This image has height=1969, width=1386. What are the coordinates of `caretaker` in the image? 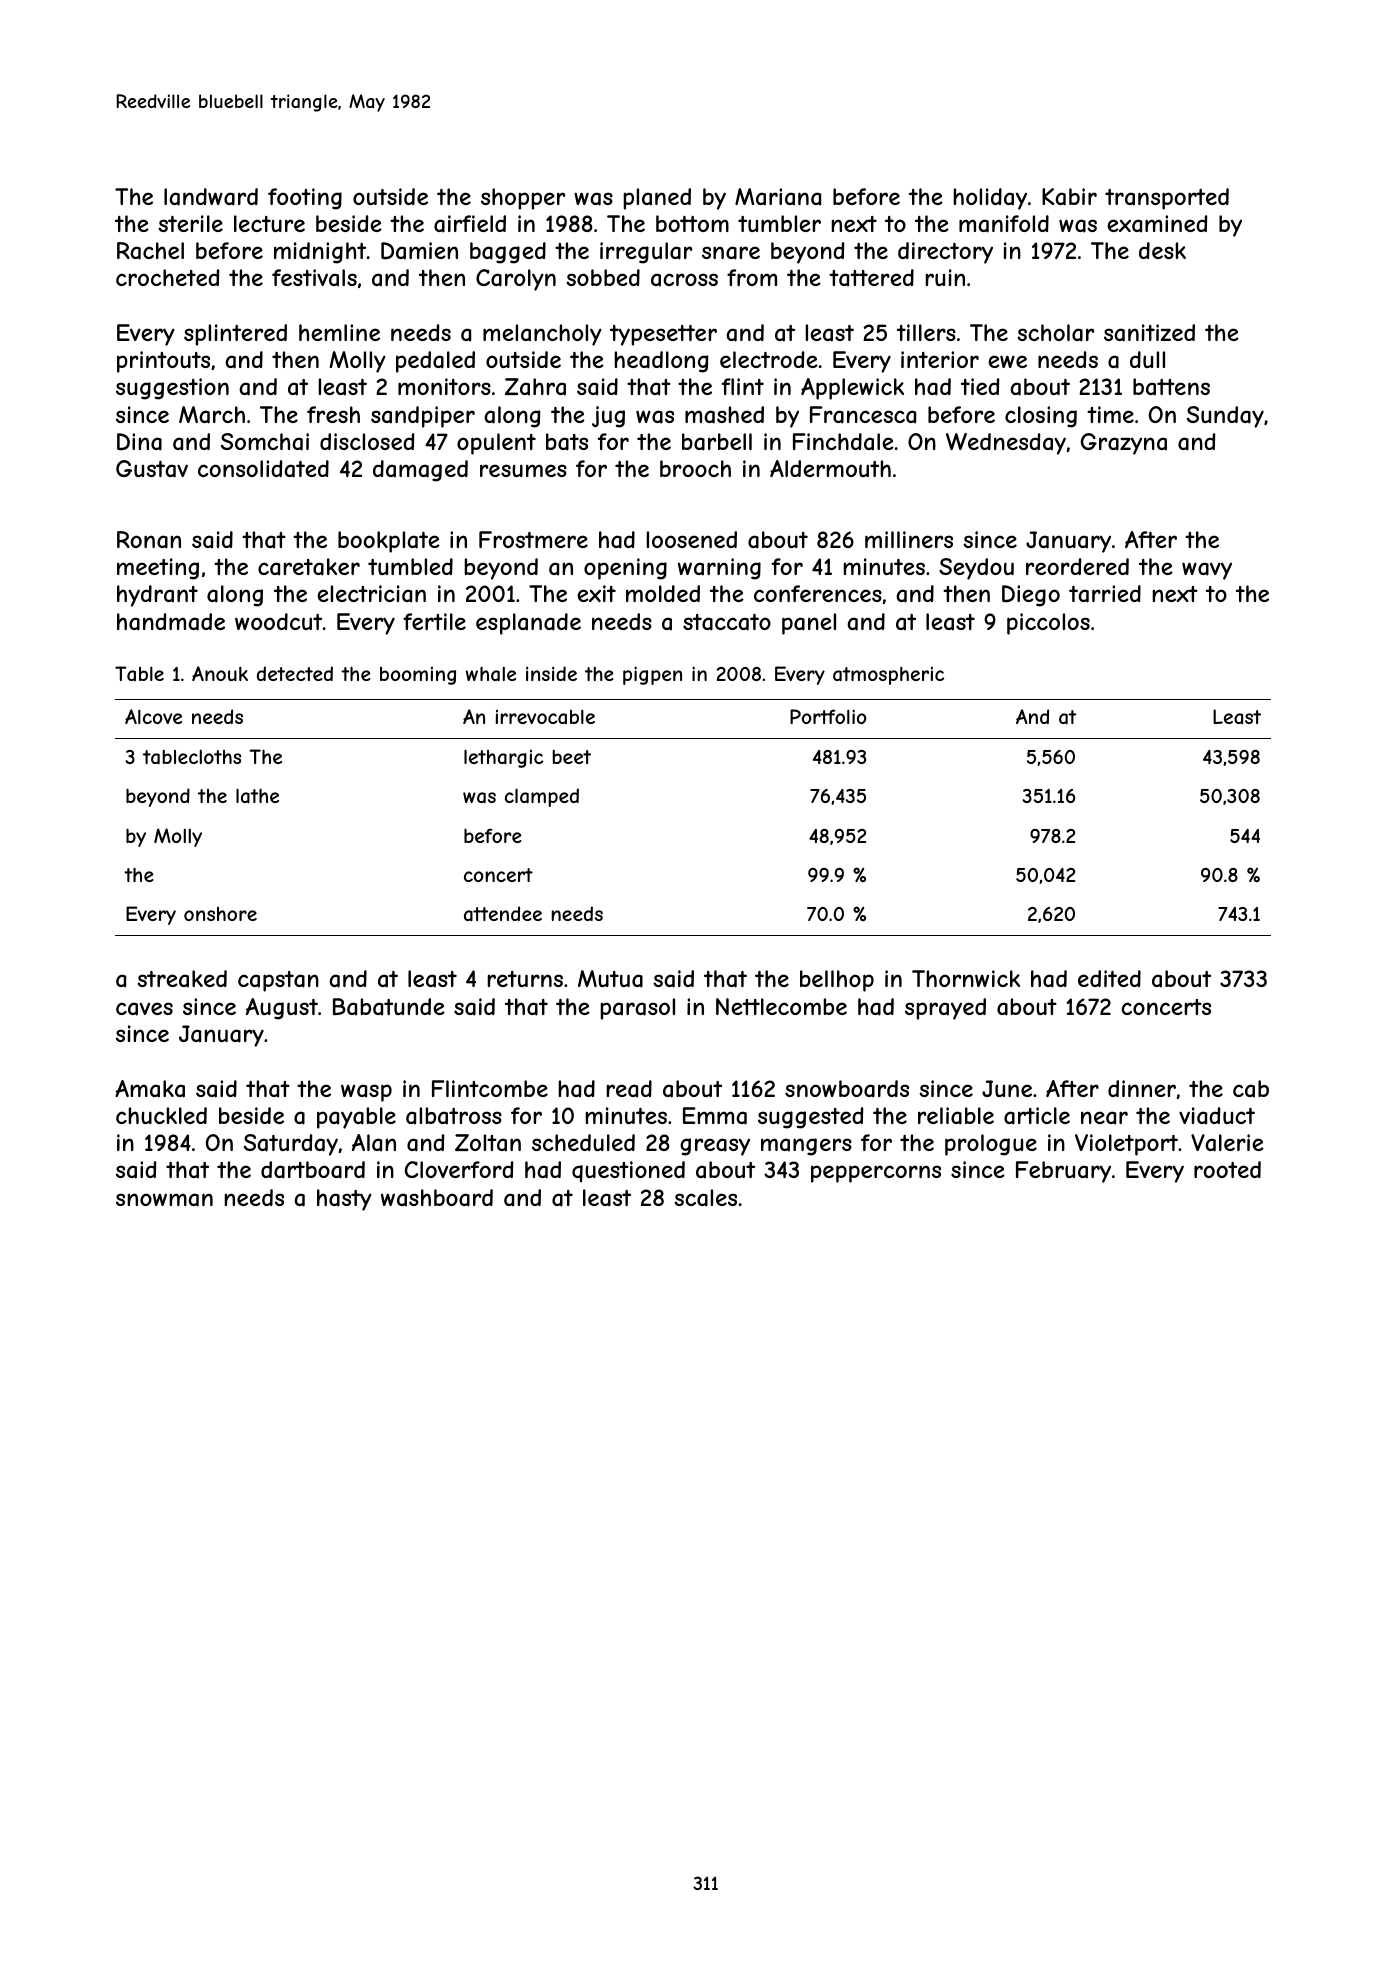 It's located at (309, 567).
